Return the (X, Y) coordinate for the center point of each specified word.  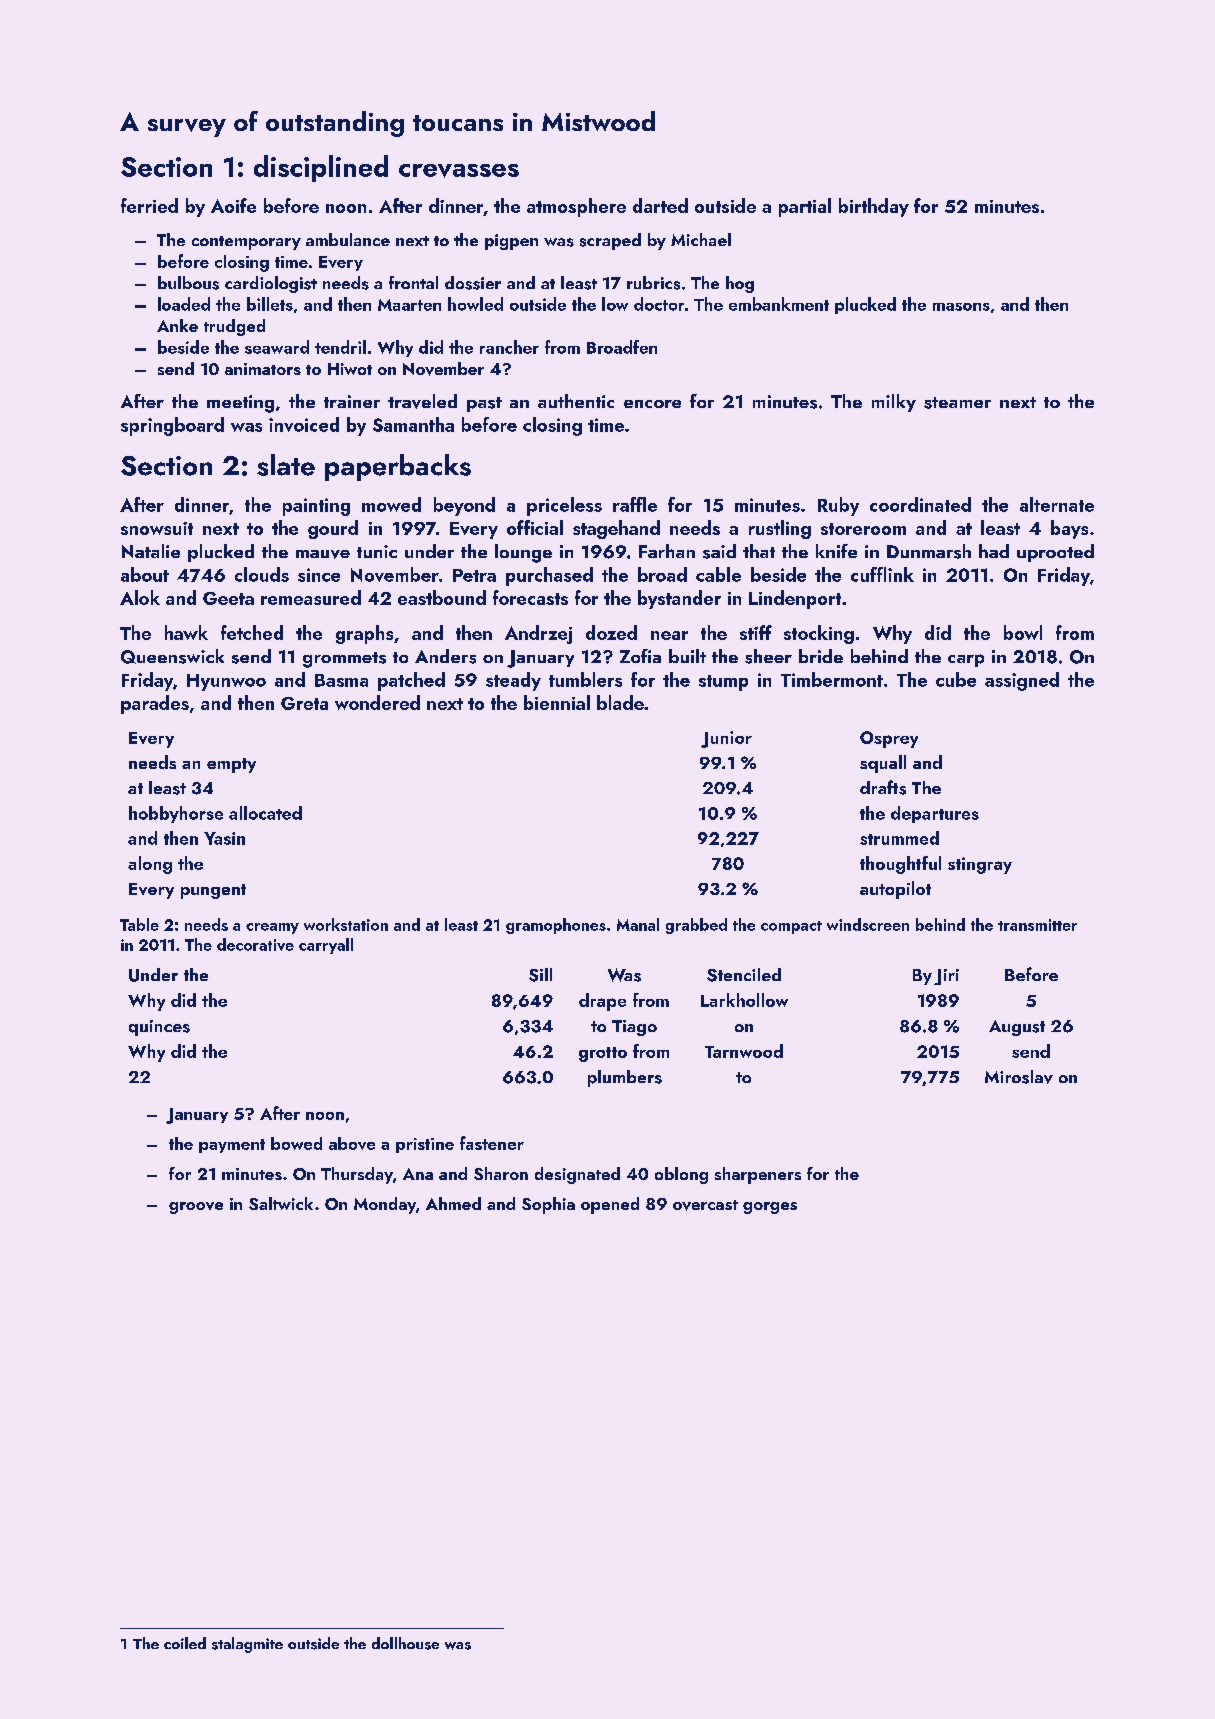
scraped (610, 241)
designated (577, 1175)
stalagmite (247, 1645)
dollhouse (405, 1643)
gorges (770, 1208)
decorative (255, 944)
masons (961, 307)
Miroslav (1019, 1077)
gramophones (556, 926)
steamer (957, 403)
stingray (980, 865)
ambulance (348, 239)
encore (652, 404)
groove (196, 1208)
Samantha (413, 424)
